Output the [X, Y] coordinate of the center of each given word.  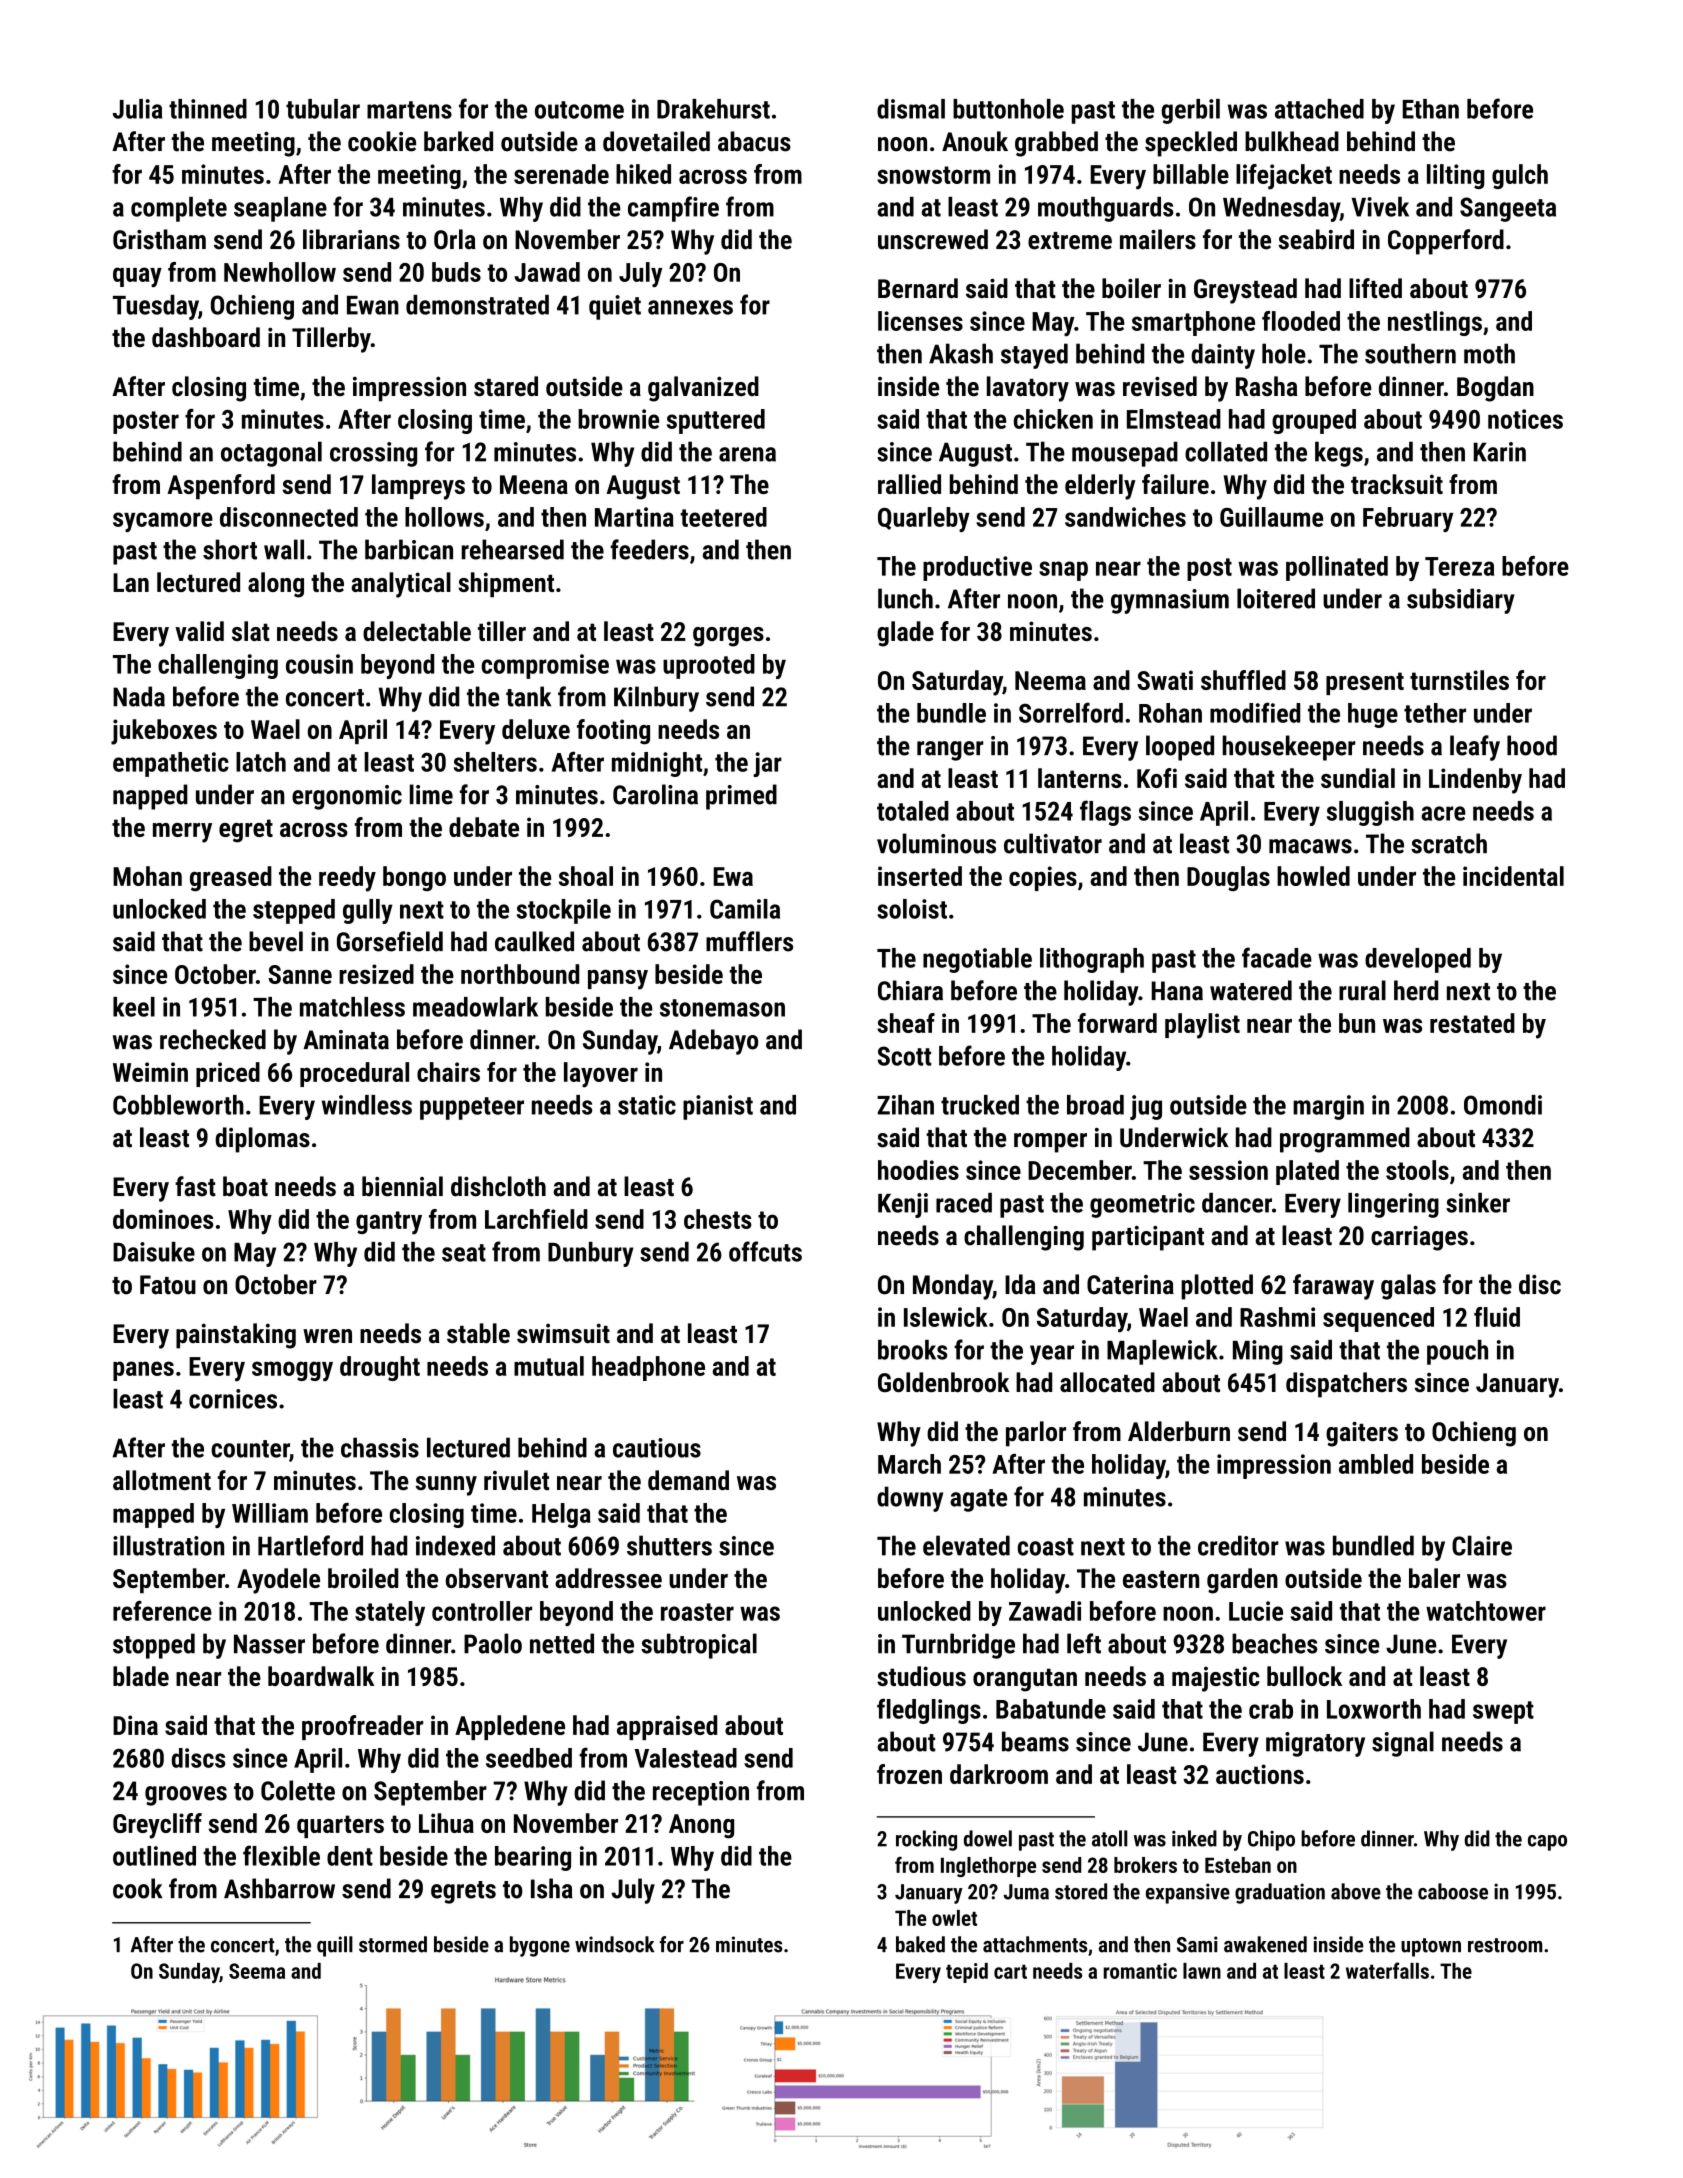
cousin [319, 664]
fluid [1497, 1317]
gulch [1520, 176]
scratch [1449, 843]
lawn [1202, 1971]
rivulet [516, 1480]
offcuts [765, 1251]
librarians [351, 239]
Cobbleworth [178, 1105]
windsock [614, 1944]
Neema [1050, 680]
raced [964, 1203]
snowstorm [933, 175]
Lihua [446, 1823]
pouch [1457, 1352]
